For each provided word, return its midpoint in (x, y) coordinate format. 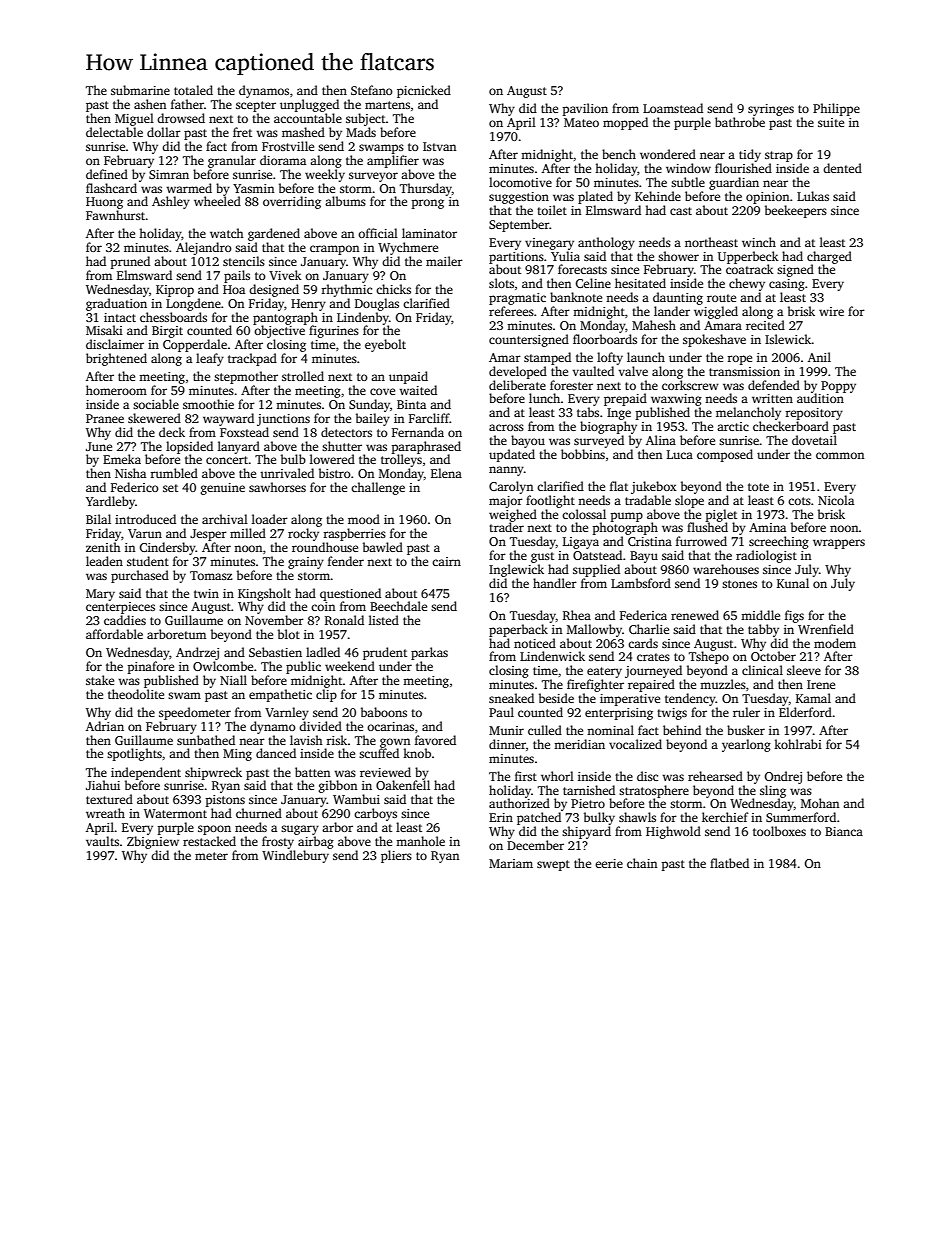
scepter (256, 106)
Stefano (372, 90)
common (840, 455)
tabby (763, 630)
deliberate (517, 385)
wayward (228, 419)
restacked (209, 841)
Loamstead (673, 108)
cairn (446, 561)
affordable (114, 634)
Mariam (511, 863)
